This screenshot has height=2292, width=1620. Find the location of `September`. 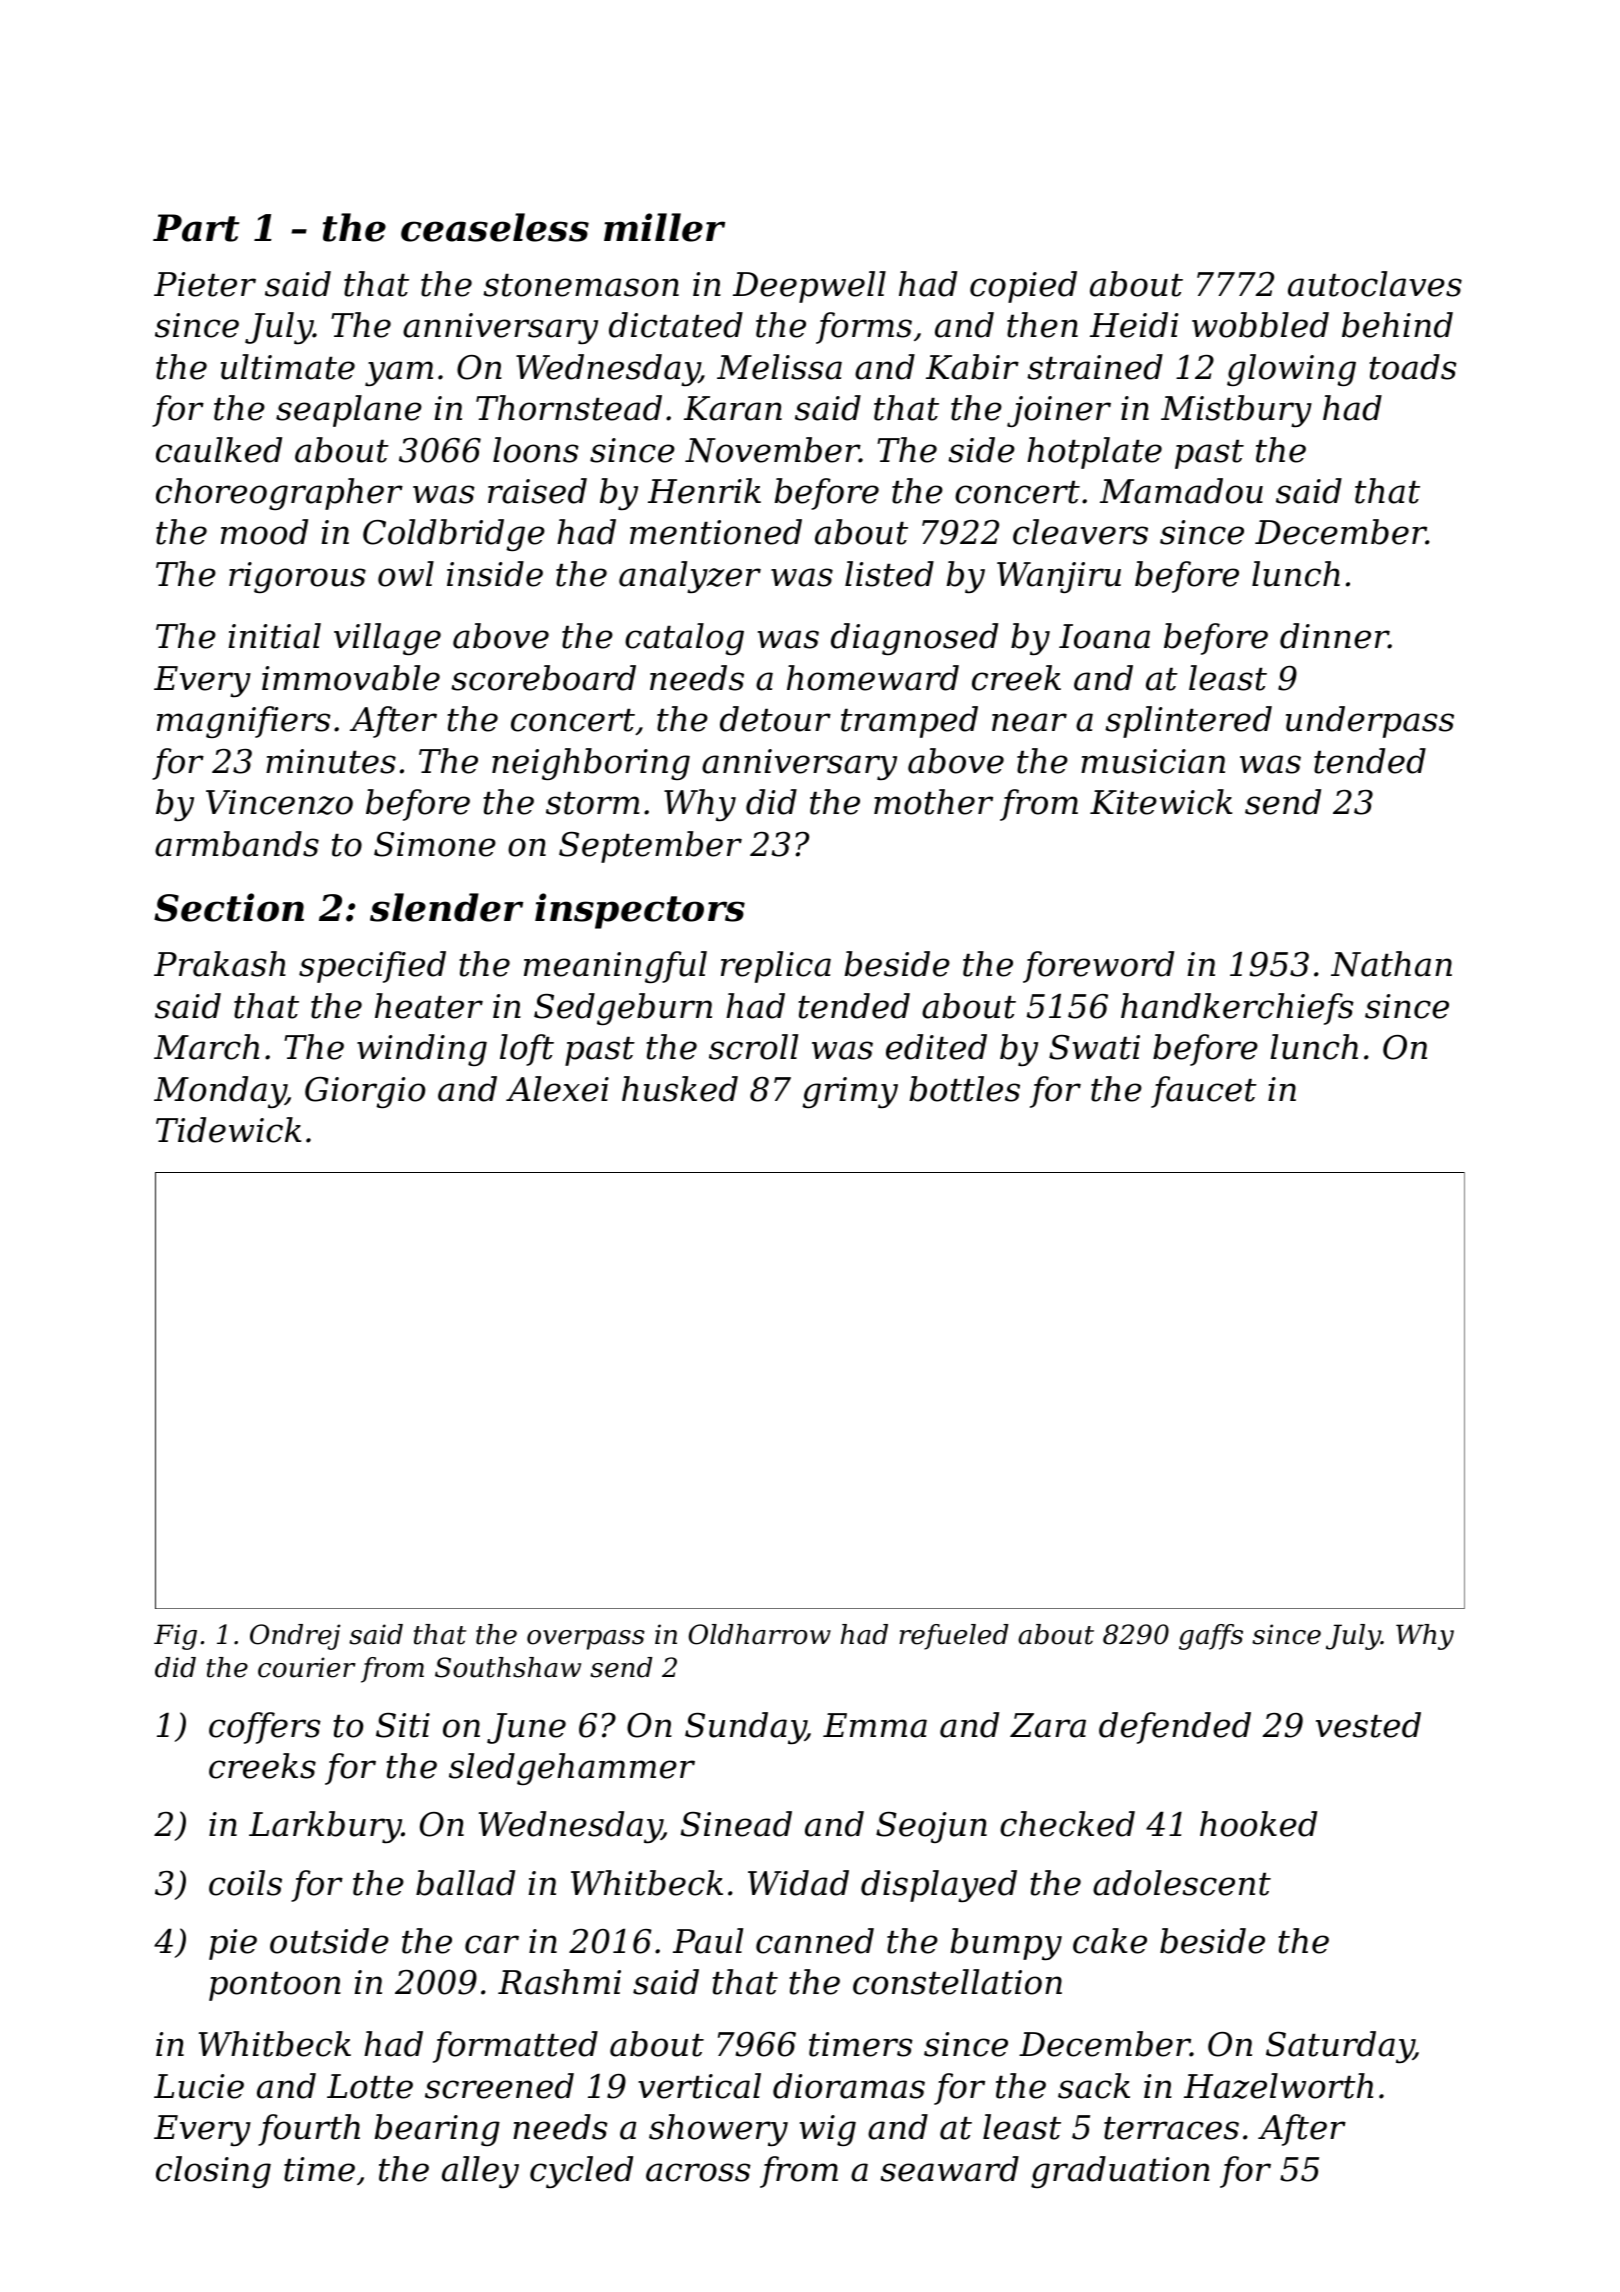

September is located at coordinates (650, 847).
